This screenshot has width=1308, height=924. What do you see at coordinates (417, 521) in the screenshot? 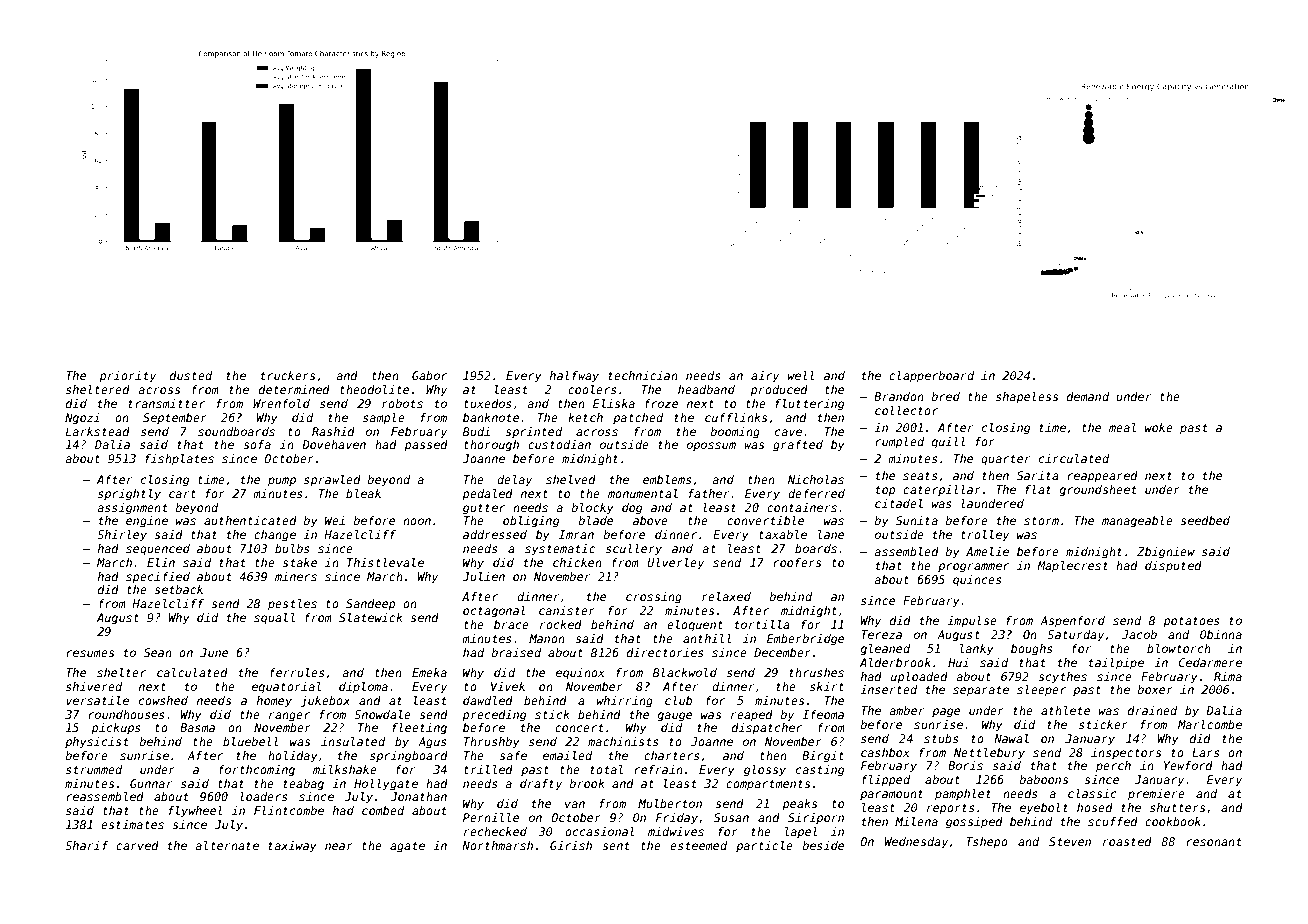
I see `noon` at bounding box center [417, 521].
